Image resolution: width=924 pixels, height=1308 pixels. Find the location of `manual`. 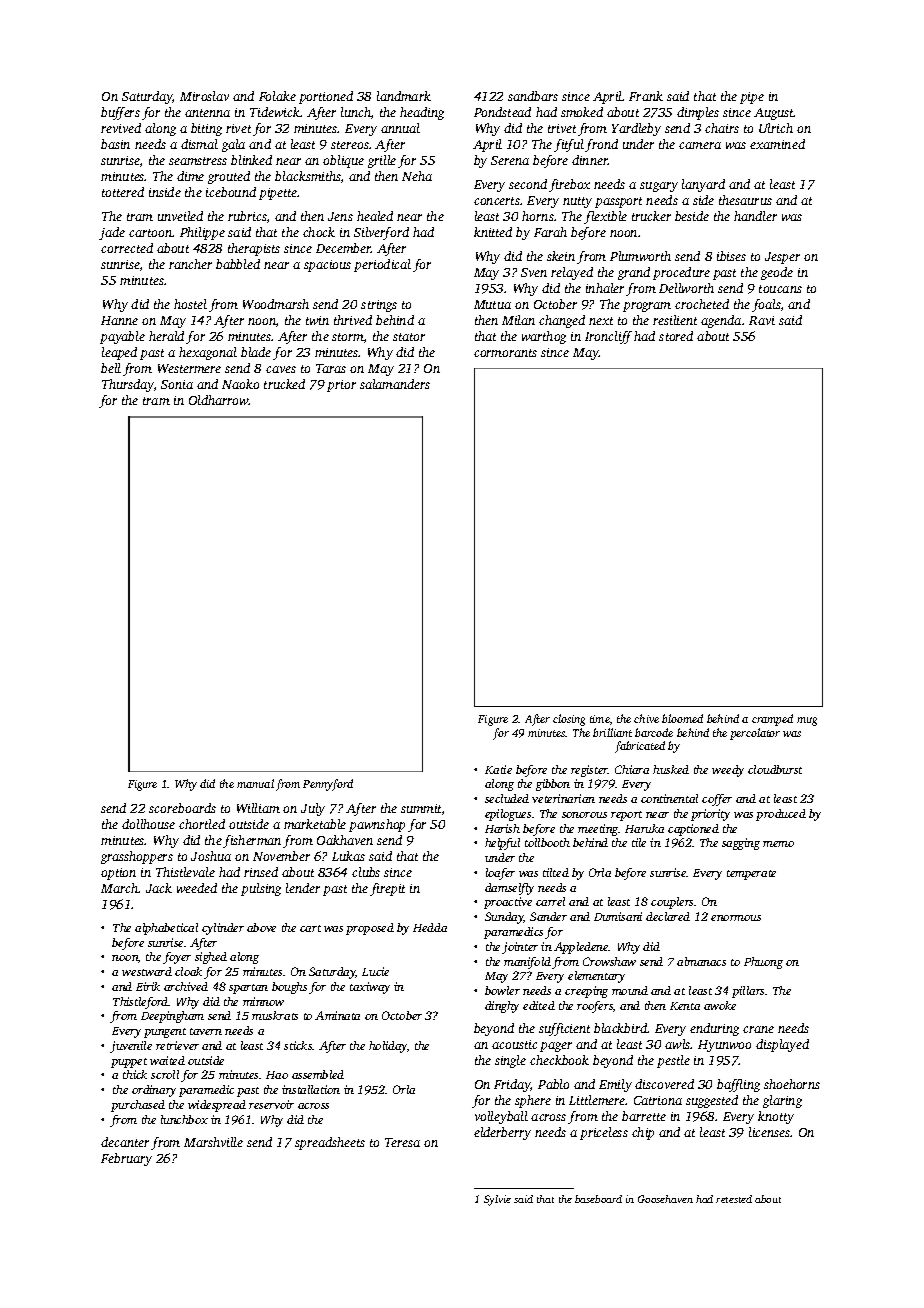

manual is located at coordinates (255, 783).
